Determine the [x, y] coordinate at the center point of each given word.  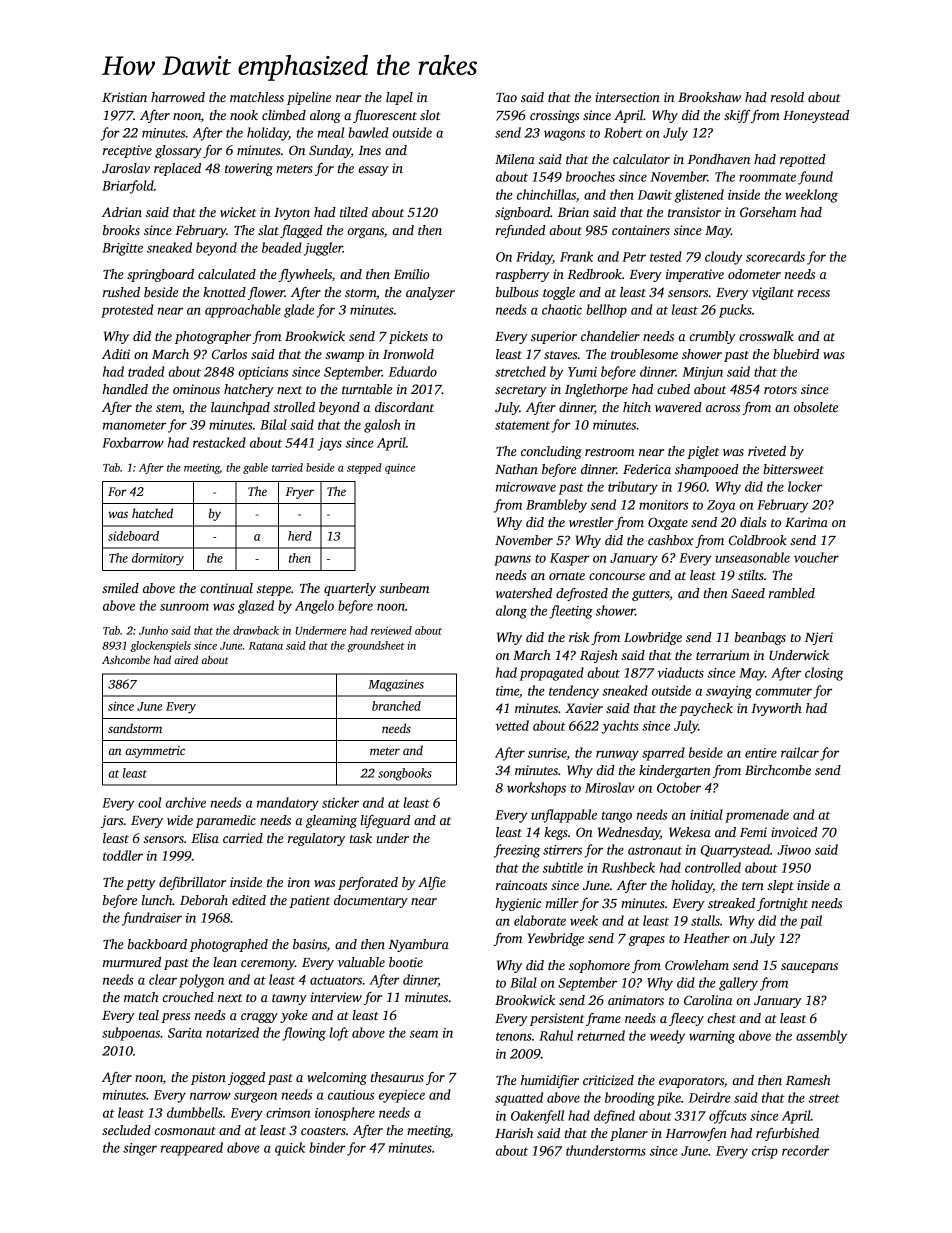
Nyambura [419, 945]
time [507, 691]
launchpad [240, 408]
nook [244, 115]
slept [780, 886]
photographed [229, 945]
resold [787, 97]
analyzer [430, 293]
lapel [399, 98]
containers [641, 230]
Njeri [819, 638]
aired [186, 659]
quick [290, 1149]
